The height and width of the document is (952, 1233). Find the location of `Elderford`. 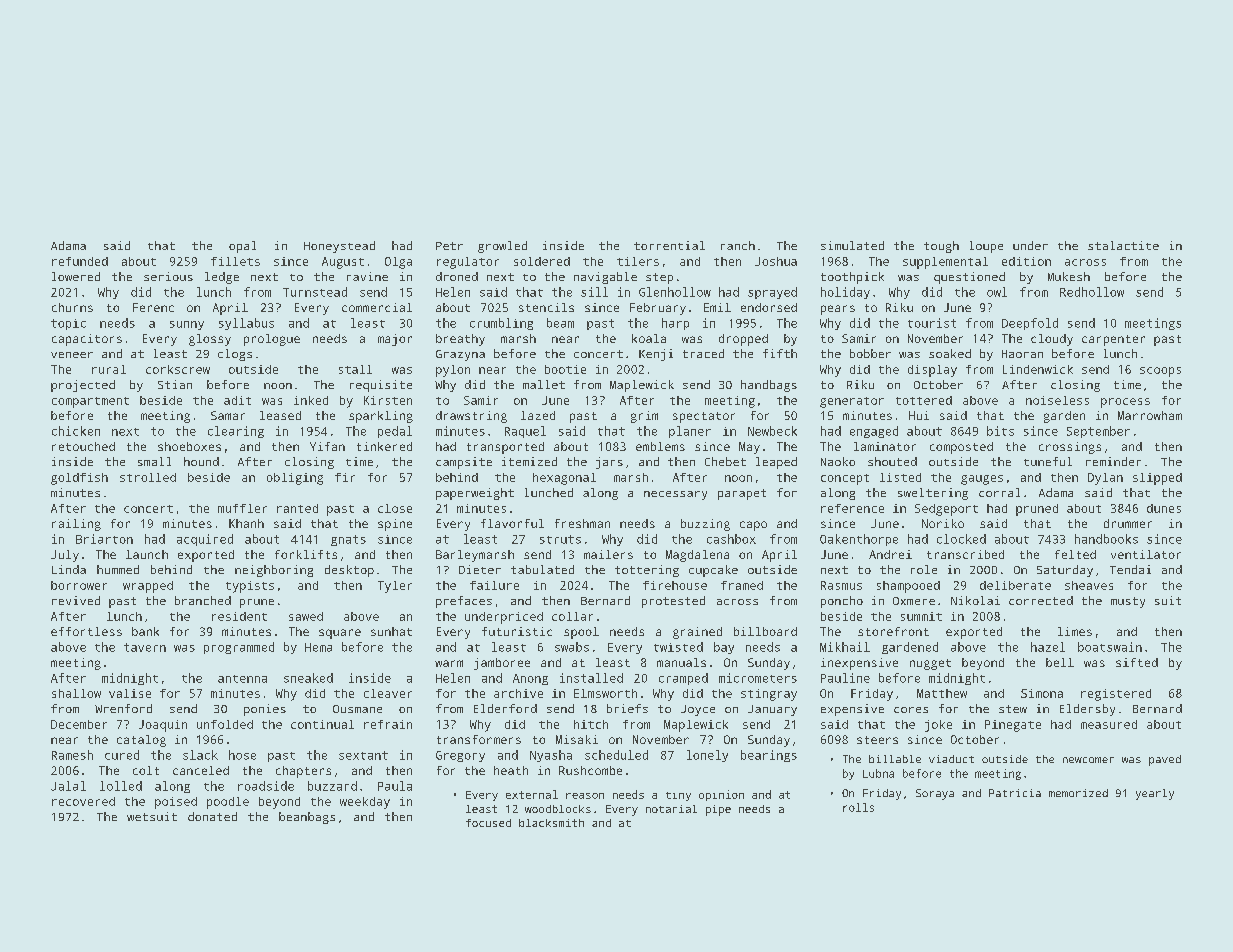

Elderford is located at coordinates (505, 708).
